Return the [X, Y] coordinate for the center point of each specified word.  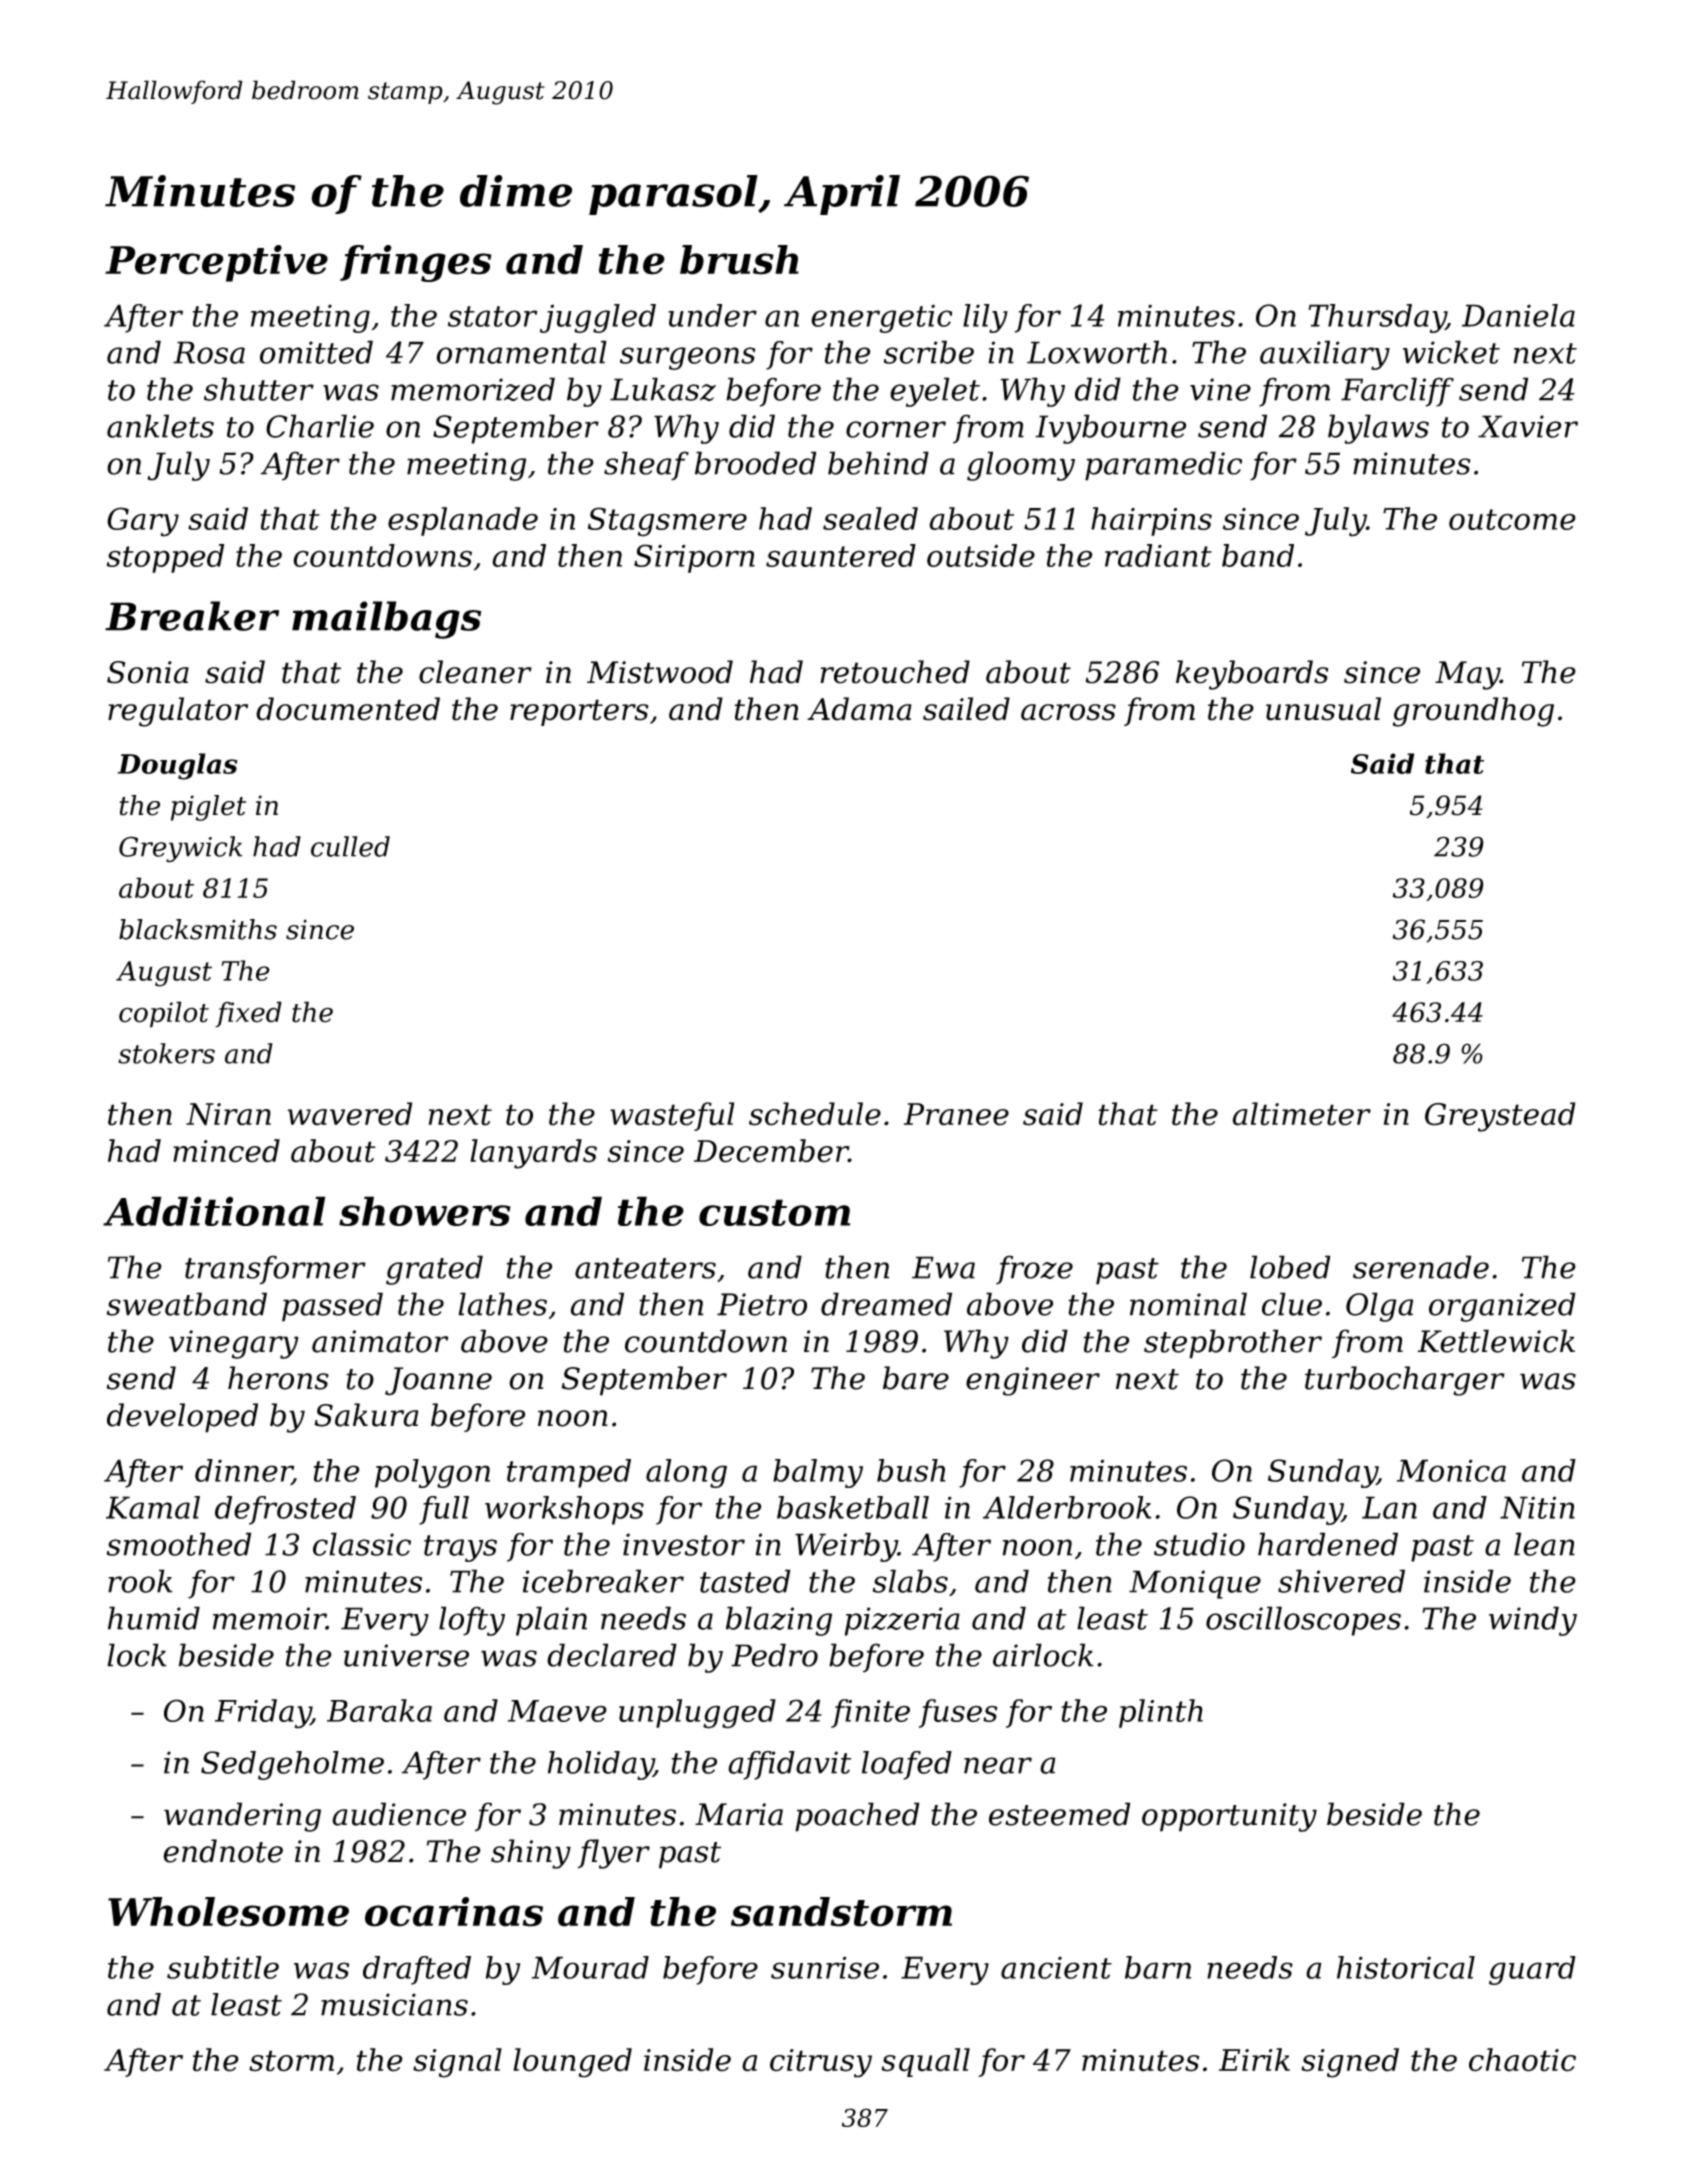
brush [739, 260]
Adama [859, 709]
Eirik [1254, 2059]
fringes [416, 263]
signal [457, 2063]
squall [925, 2062]
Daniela [1518, 315]
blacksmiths [198, 929]
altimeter [1301, 1114]
